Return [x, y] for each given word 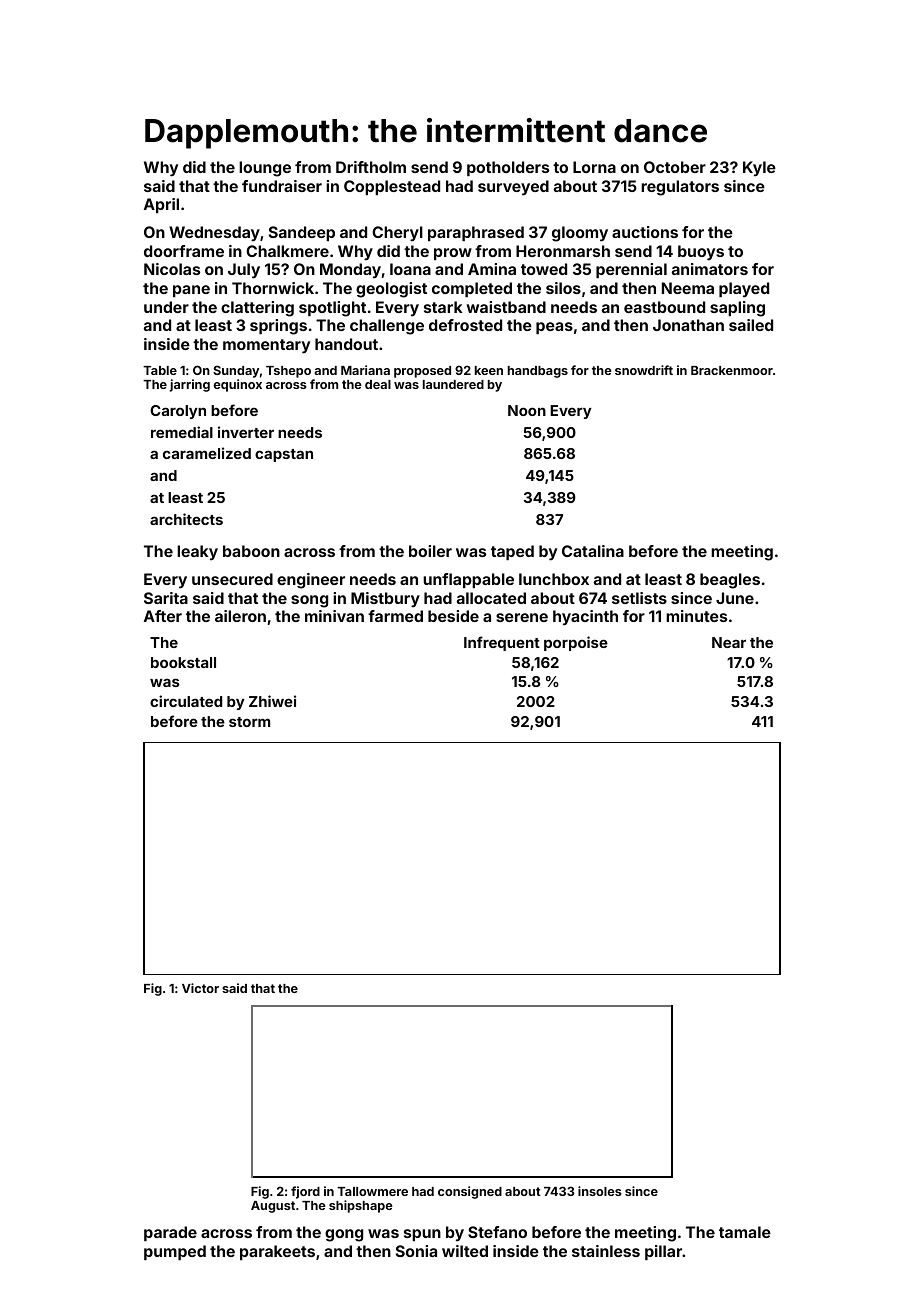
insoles [600, 1191]
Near [729, 642]
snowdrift [644, 370]
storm [249, 722]
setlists [639, 598]
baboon [251, 551]
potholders [508, 168]
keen [489, 370]
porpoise [576, 643]
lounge [265, 169]
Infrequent [502, 643]
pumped [175, 1252]
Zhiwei [272, 701]
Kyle [759, 169]
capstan [284, 455]
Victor [200, 988]
